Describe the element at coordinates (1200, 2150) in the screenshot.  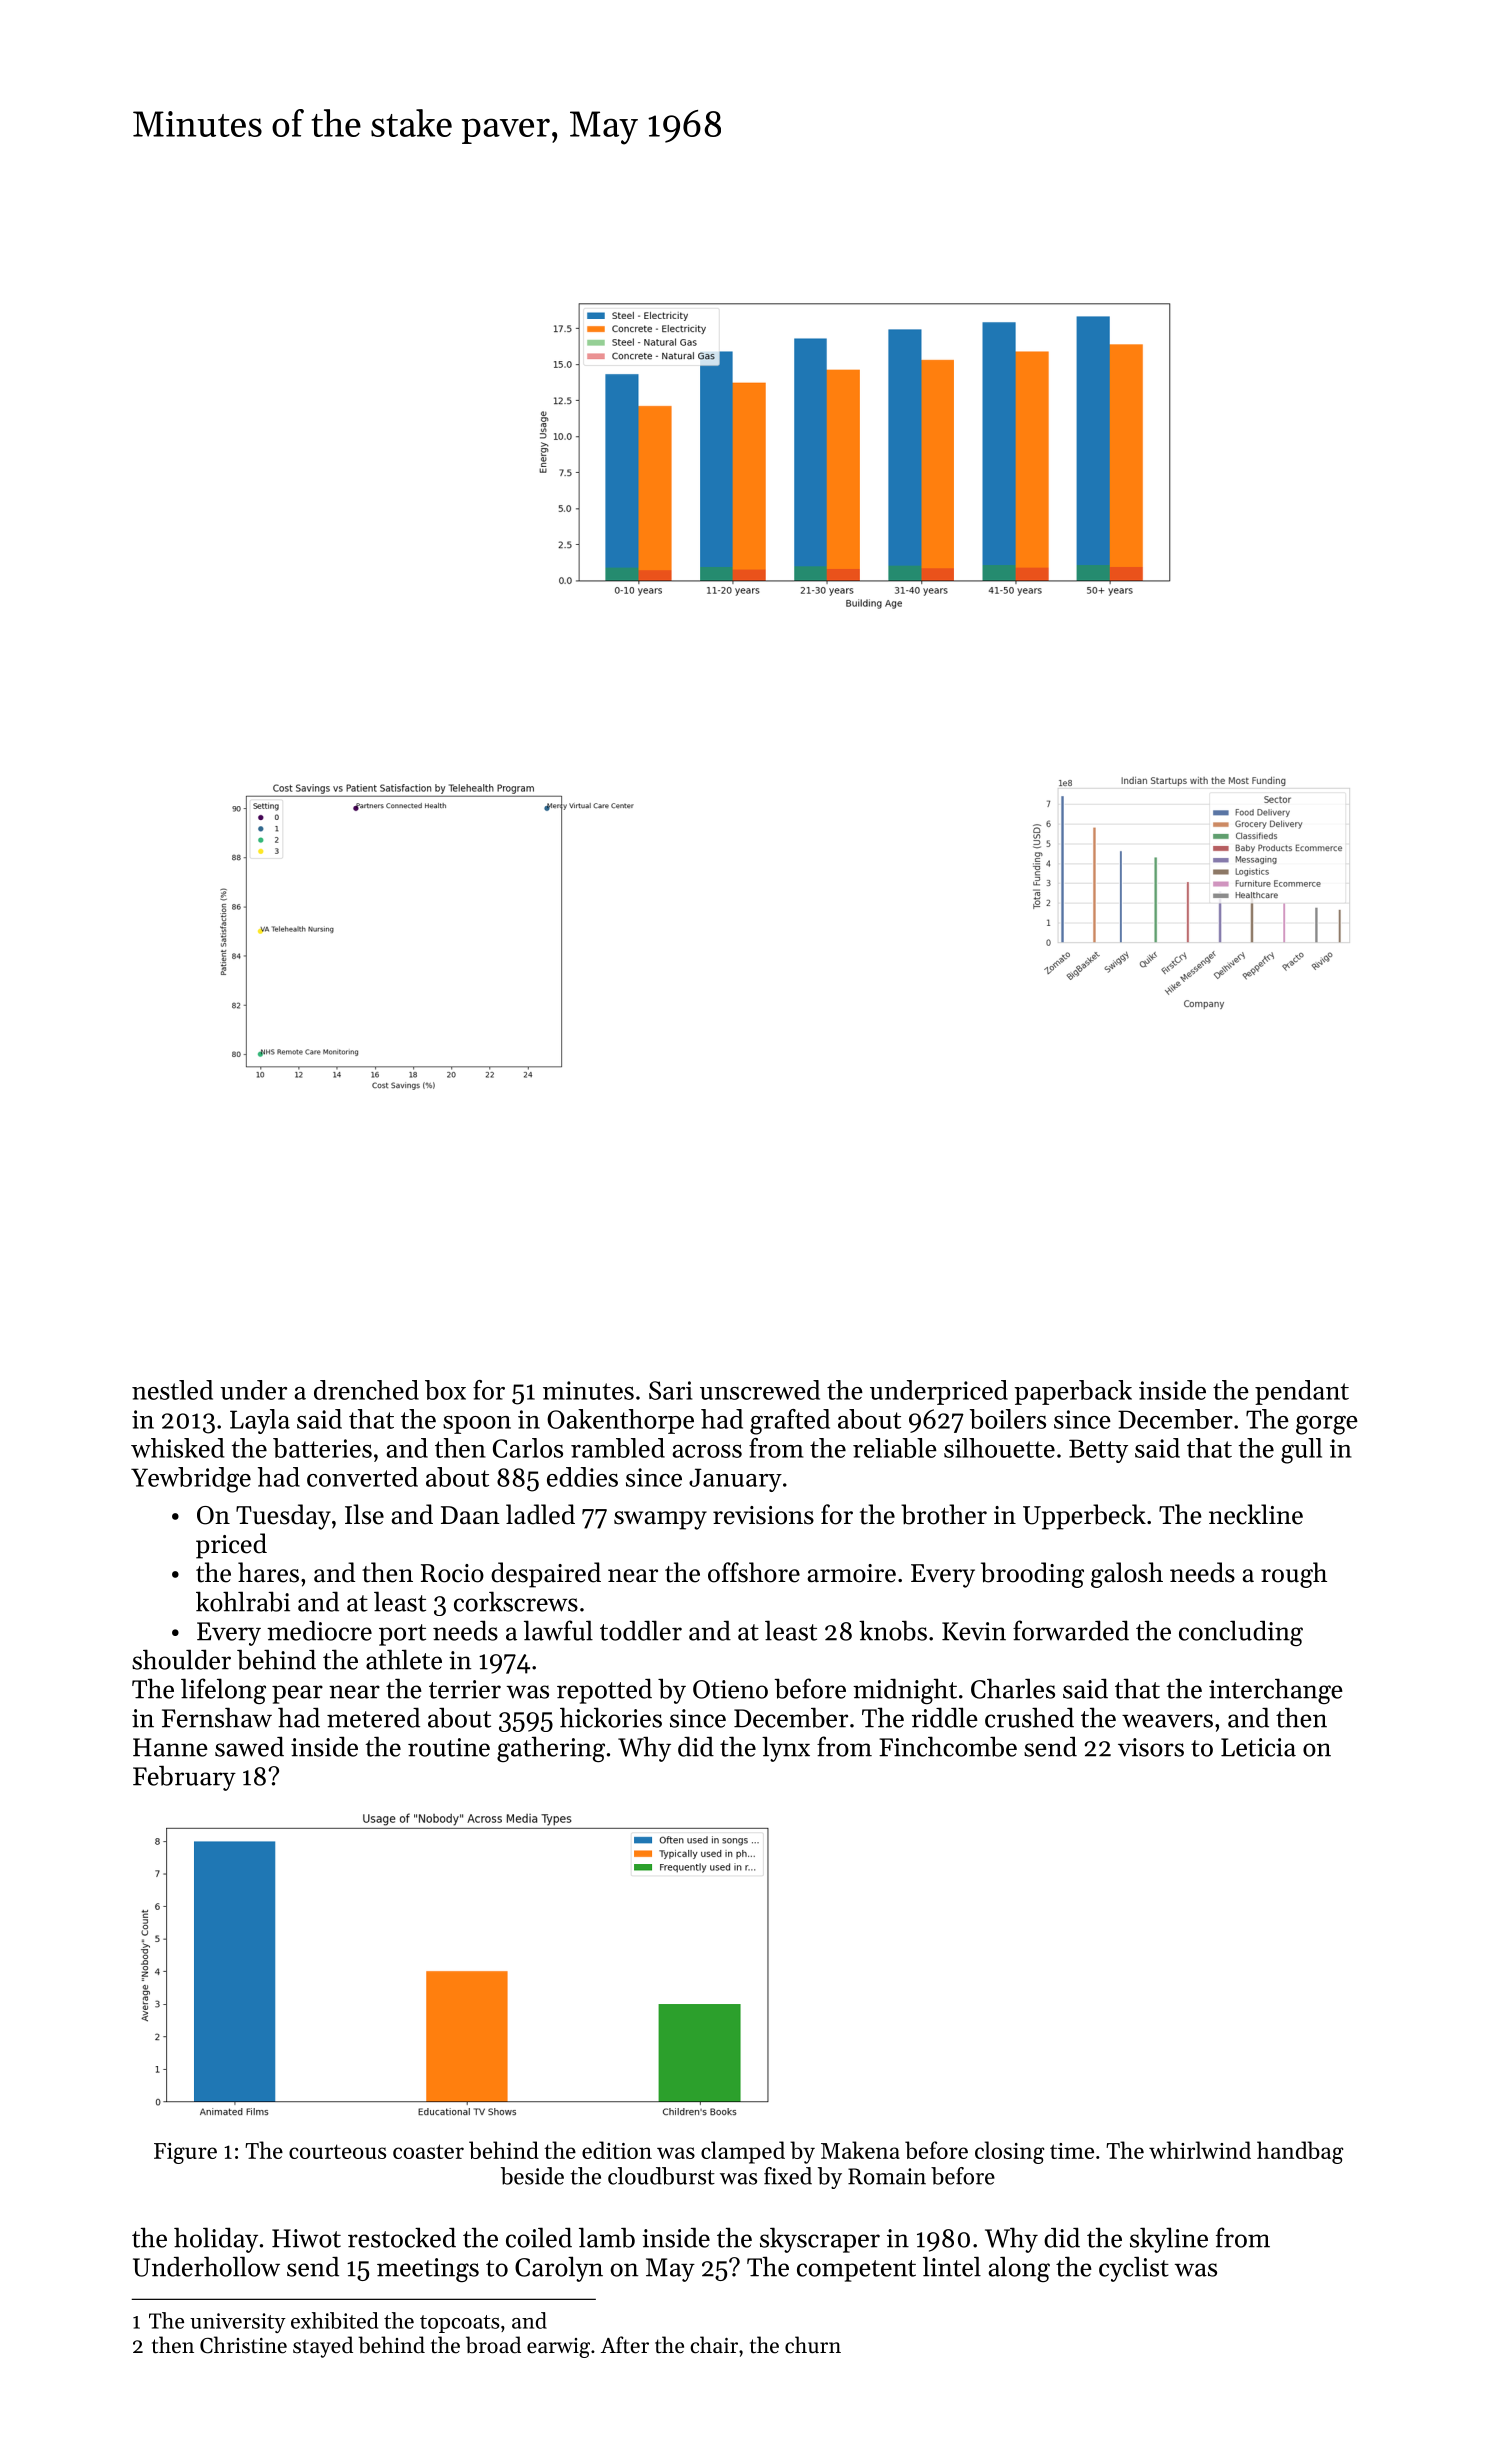
I see `whirlwind` at that location.
